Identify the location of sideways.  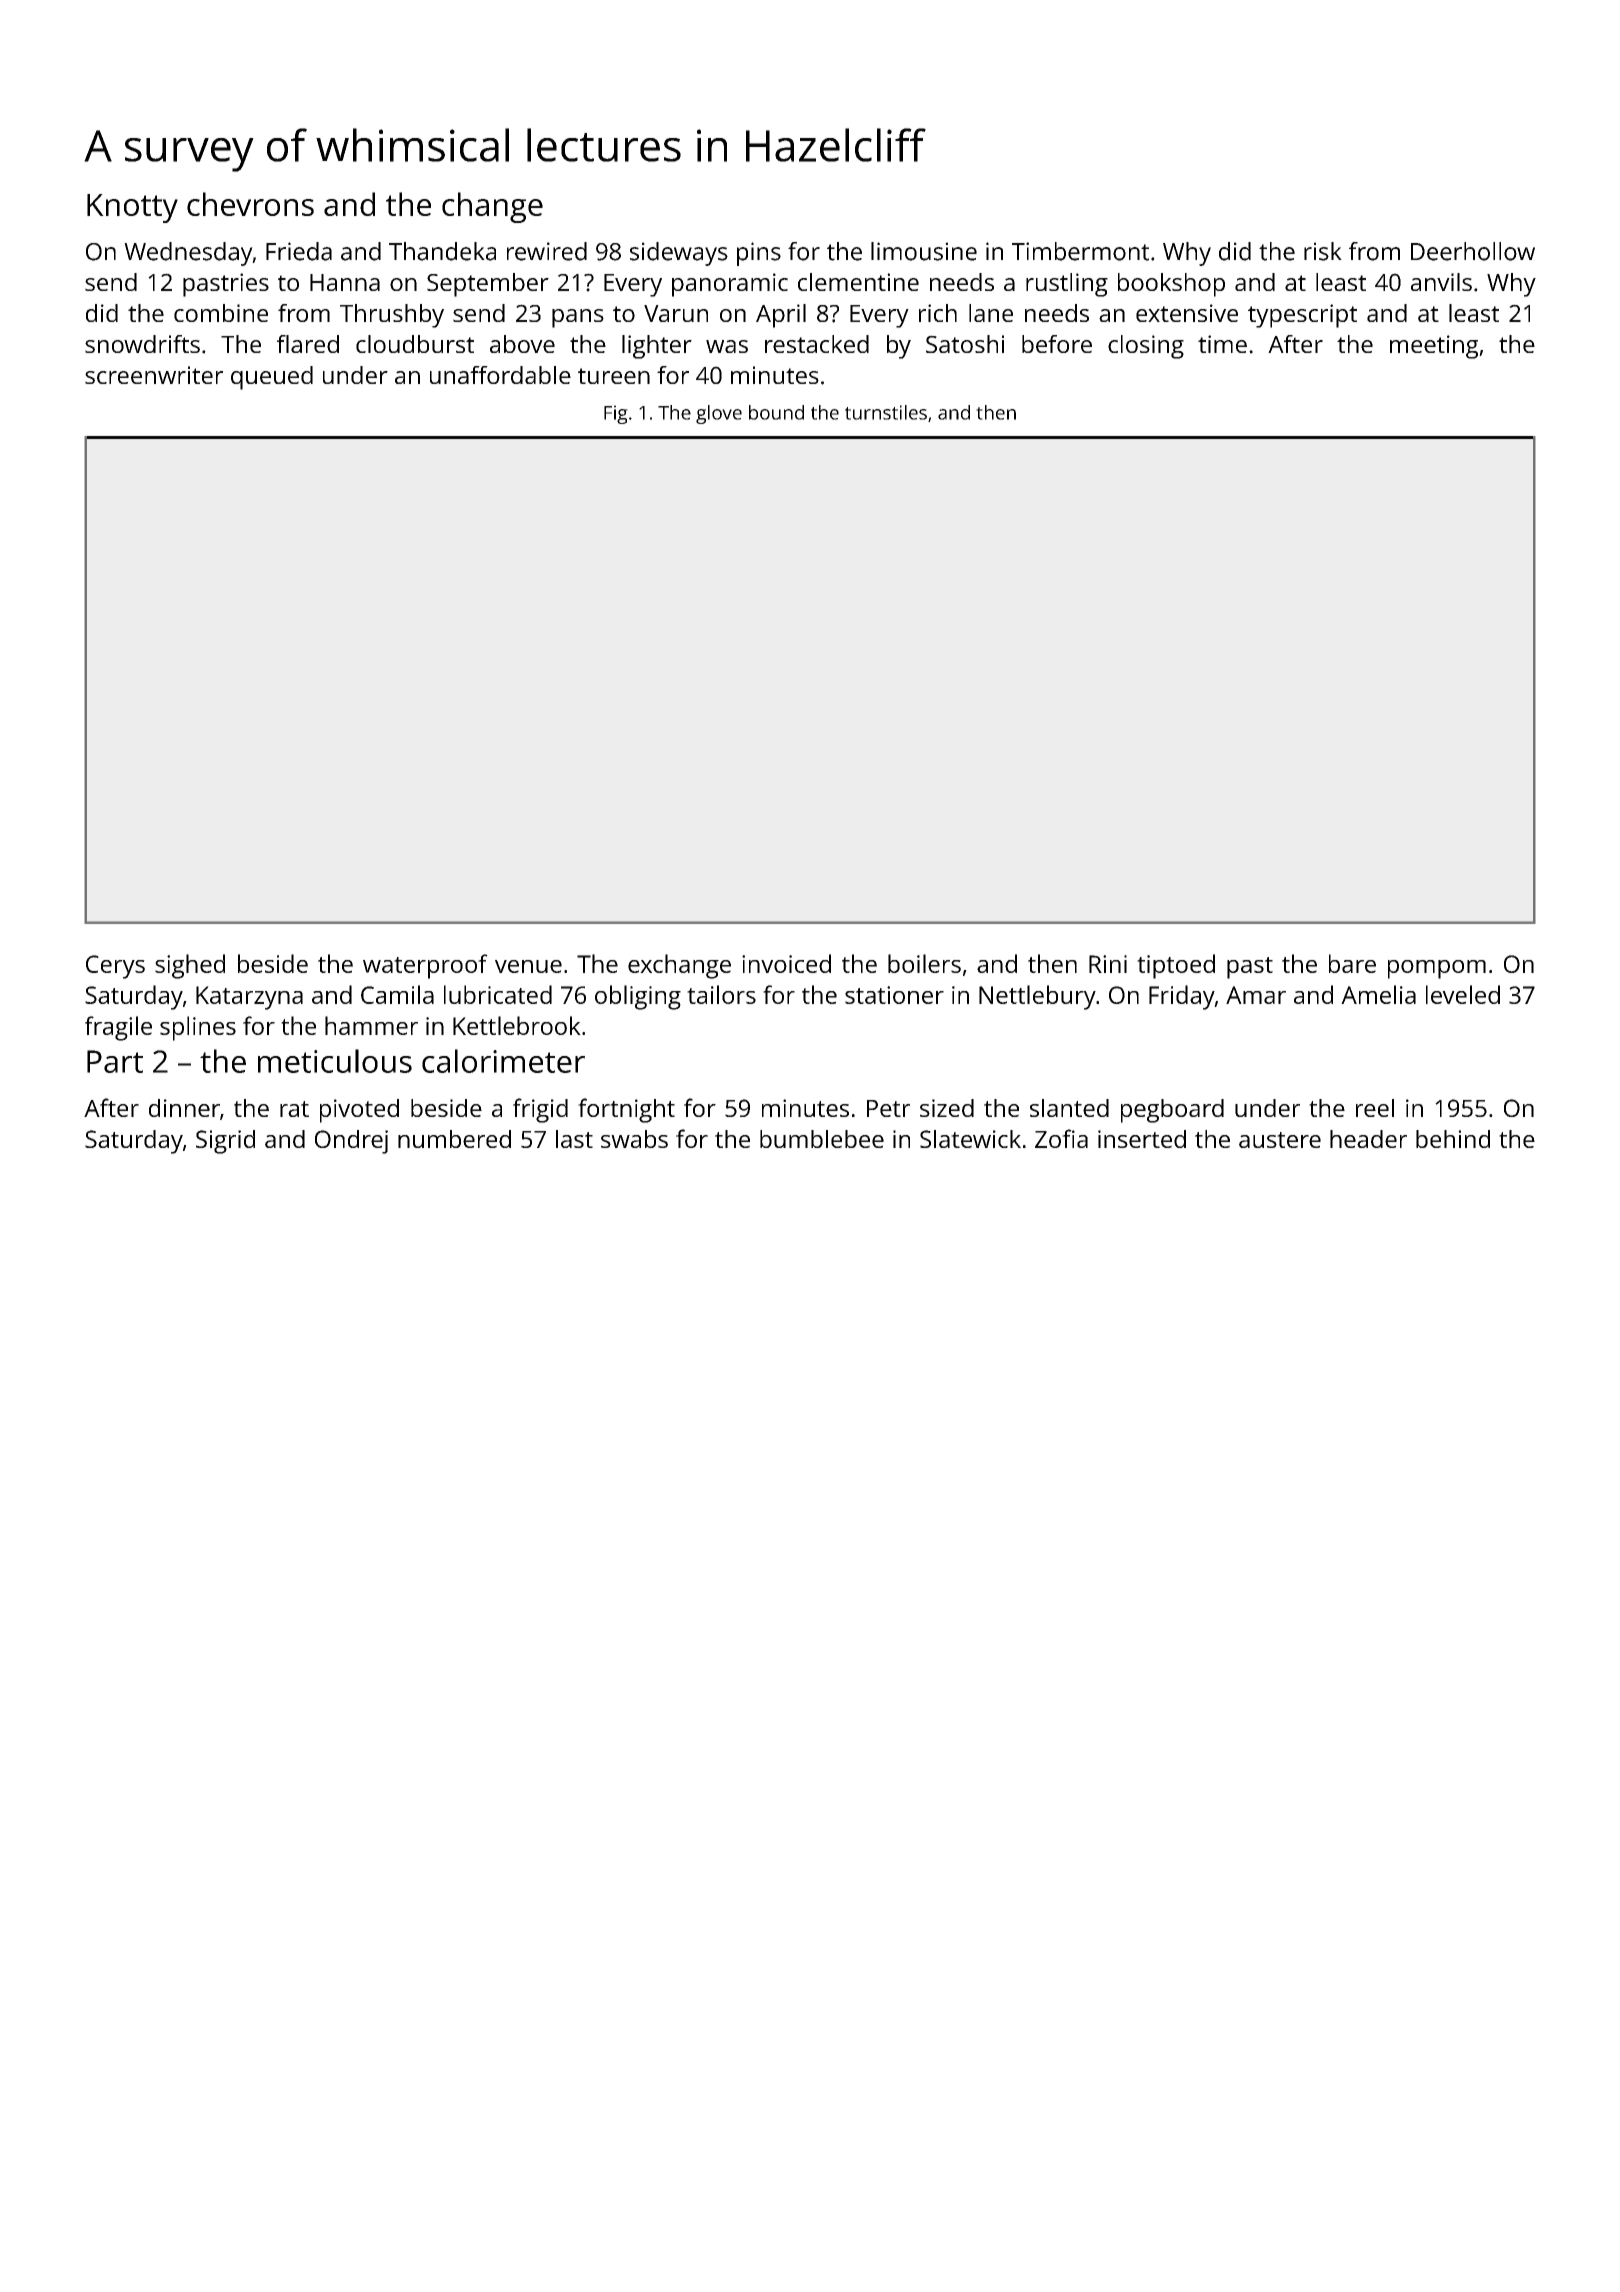
(679, 254).
